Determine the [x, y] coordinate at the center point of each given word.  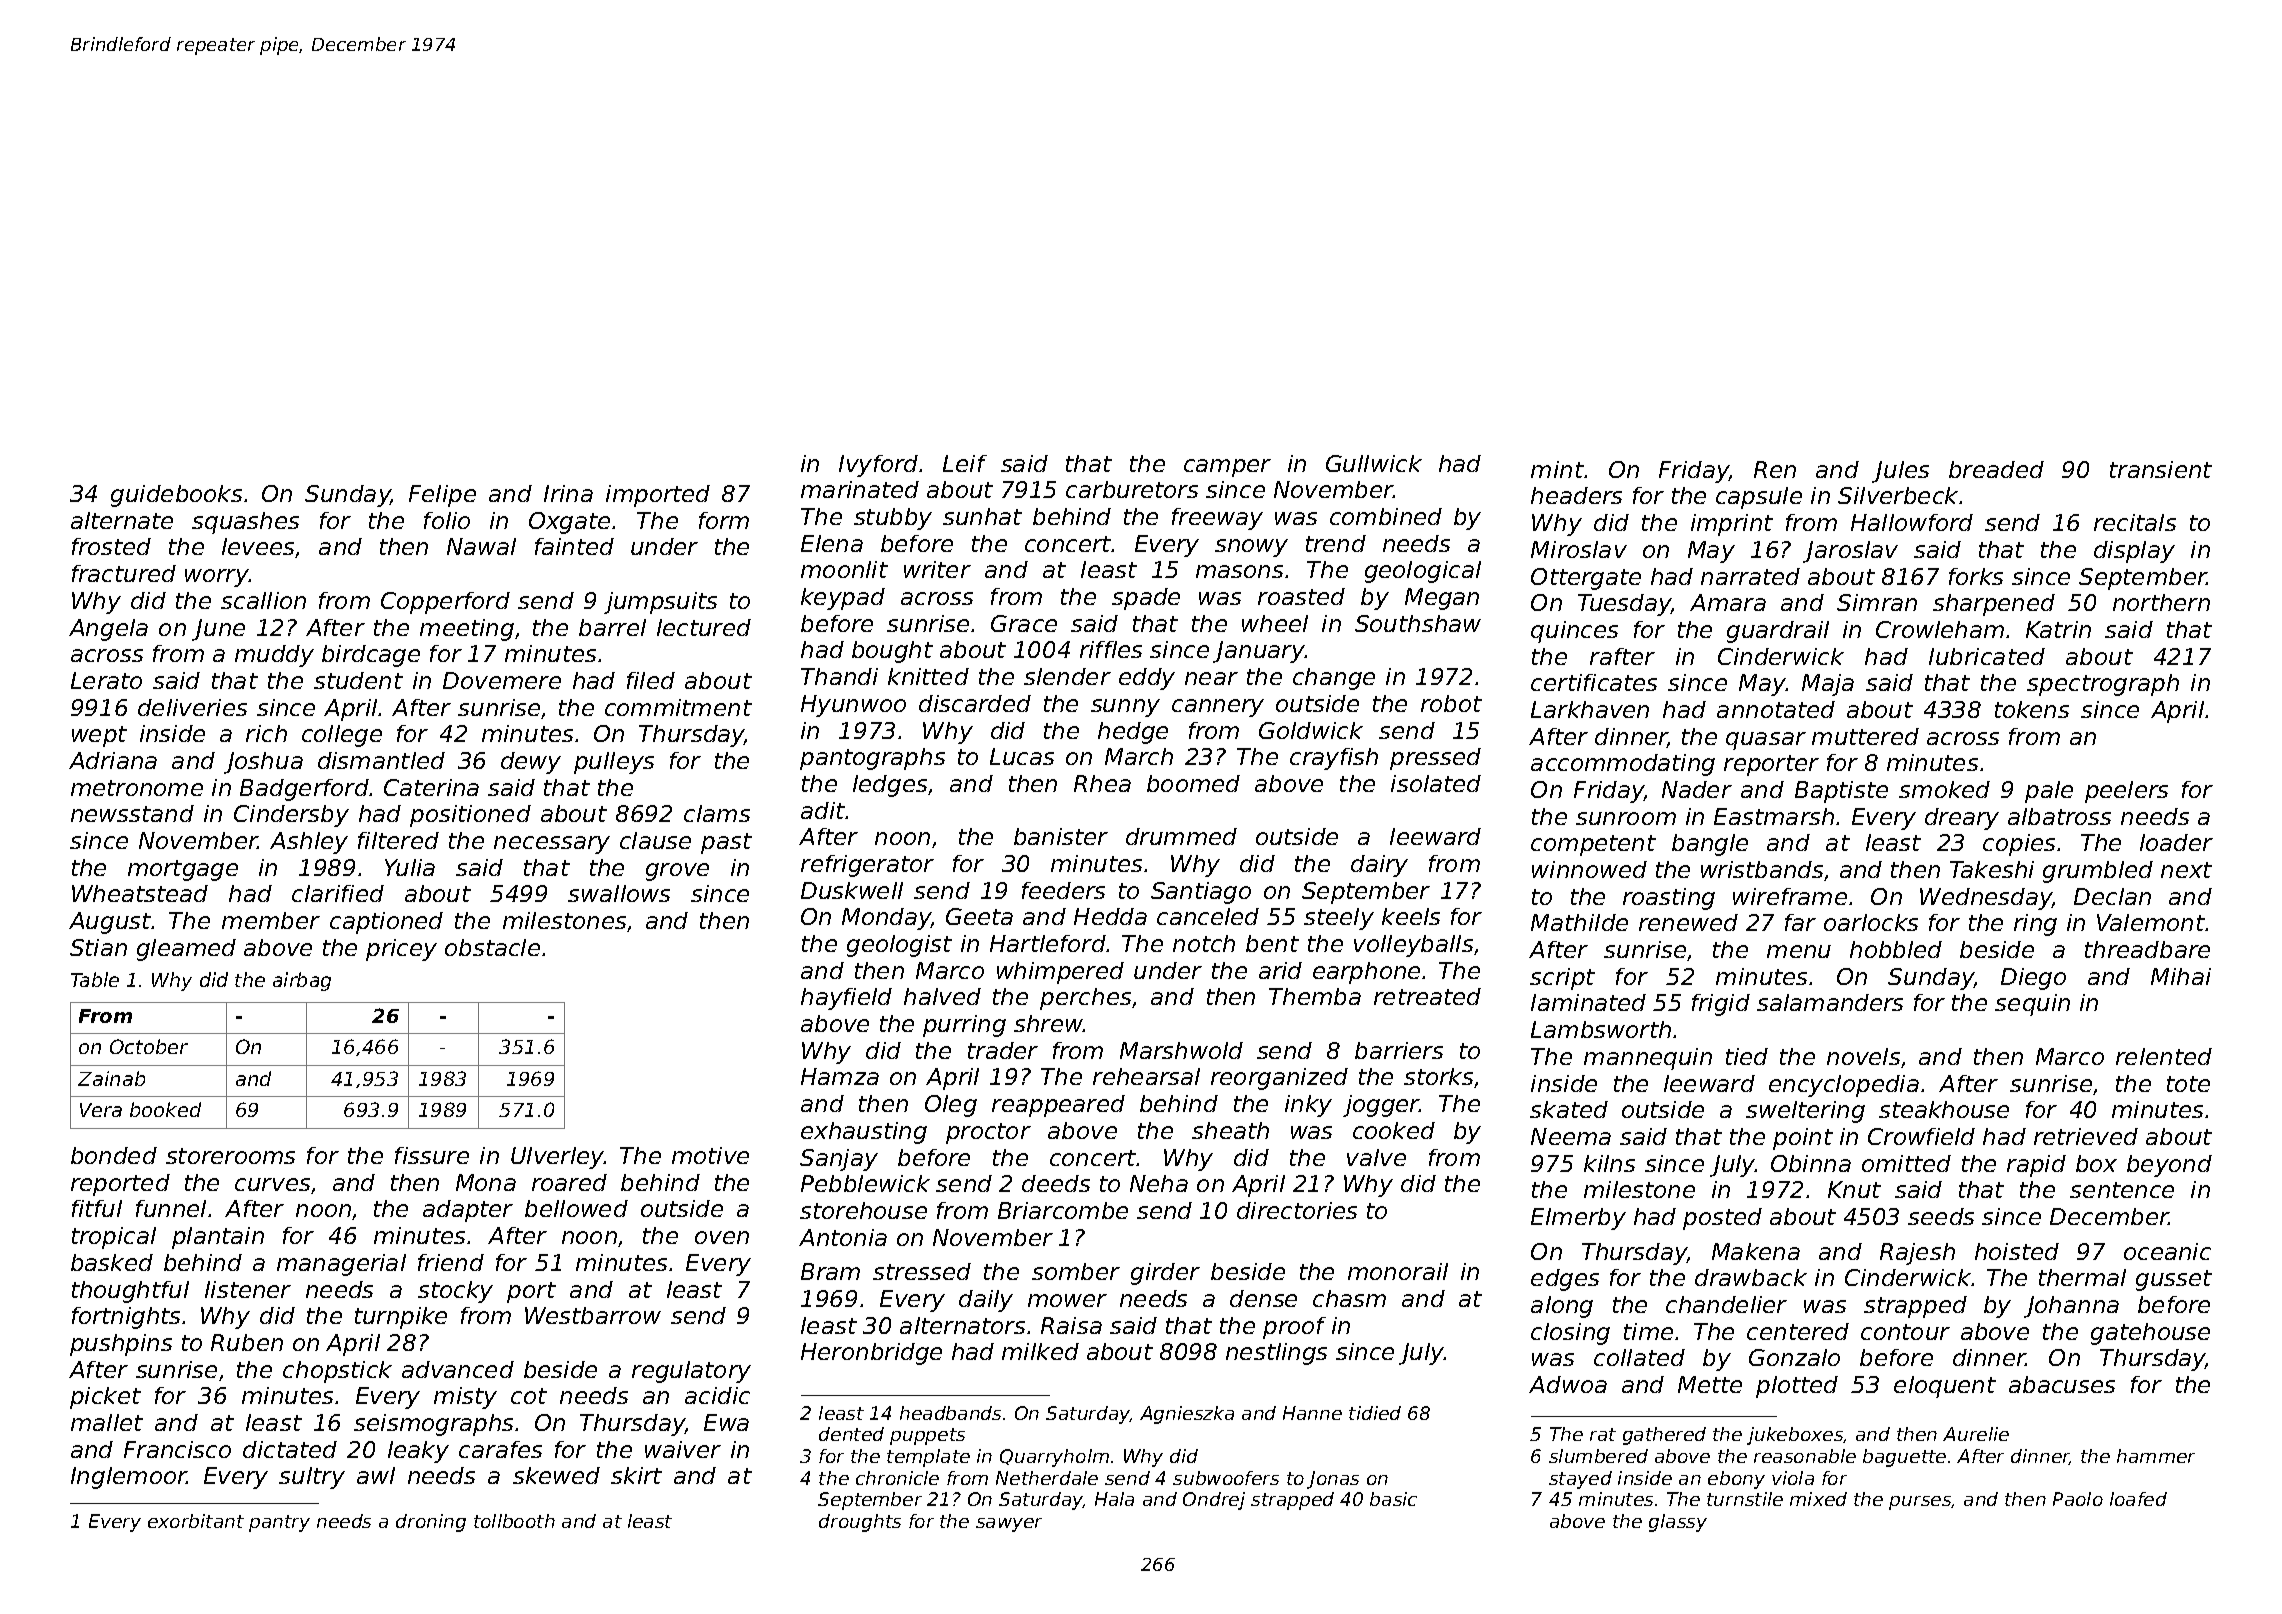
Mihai [2181, 976]
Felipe [442, 496]
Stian [98, 947]
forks [1976, 576]
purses [1920, 1503]
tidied [1375, 1413]
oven [722, 1237]
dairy [1379, 866]
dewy [531, 763]
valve [1376, 1157]
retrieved [2086, 1136]
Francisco [177, 1449]
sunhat [982, 516]
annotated [1776, 709]
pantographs [872, 759]
